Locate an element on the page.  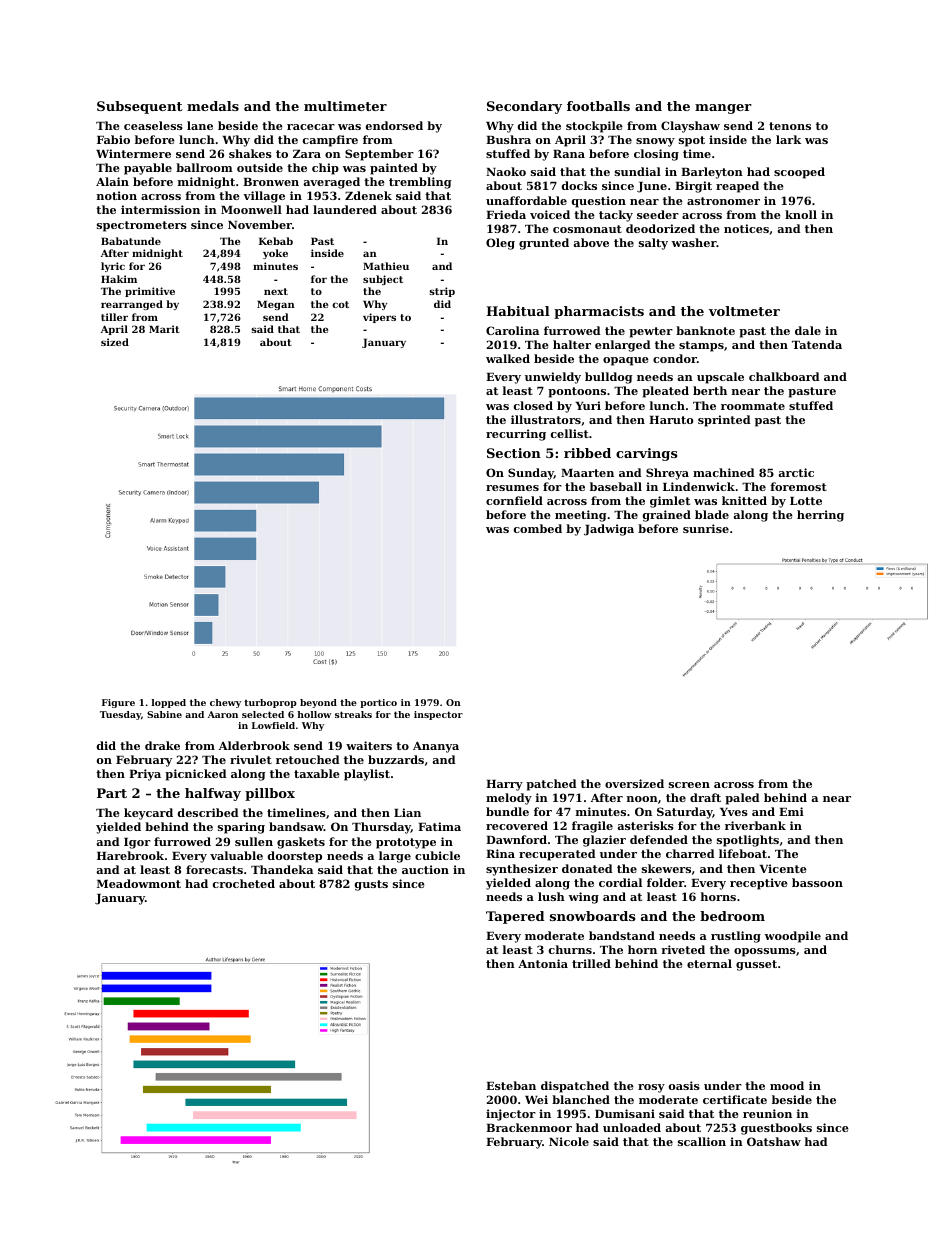
lush is located at coordinates (551, 896).
